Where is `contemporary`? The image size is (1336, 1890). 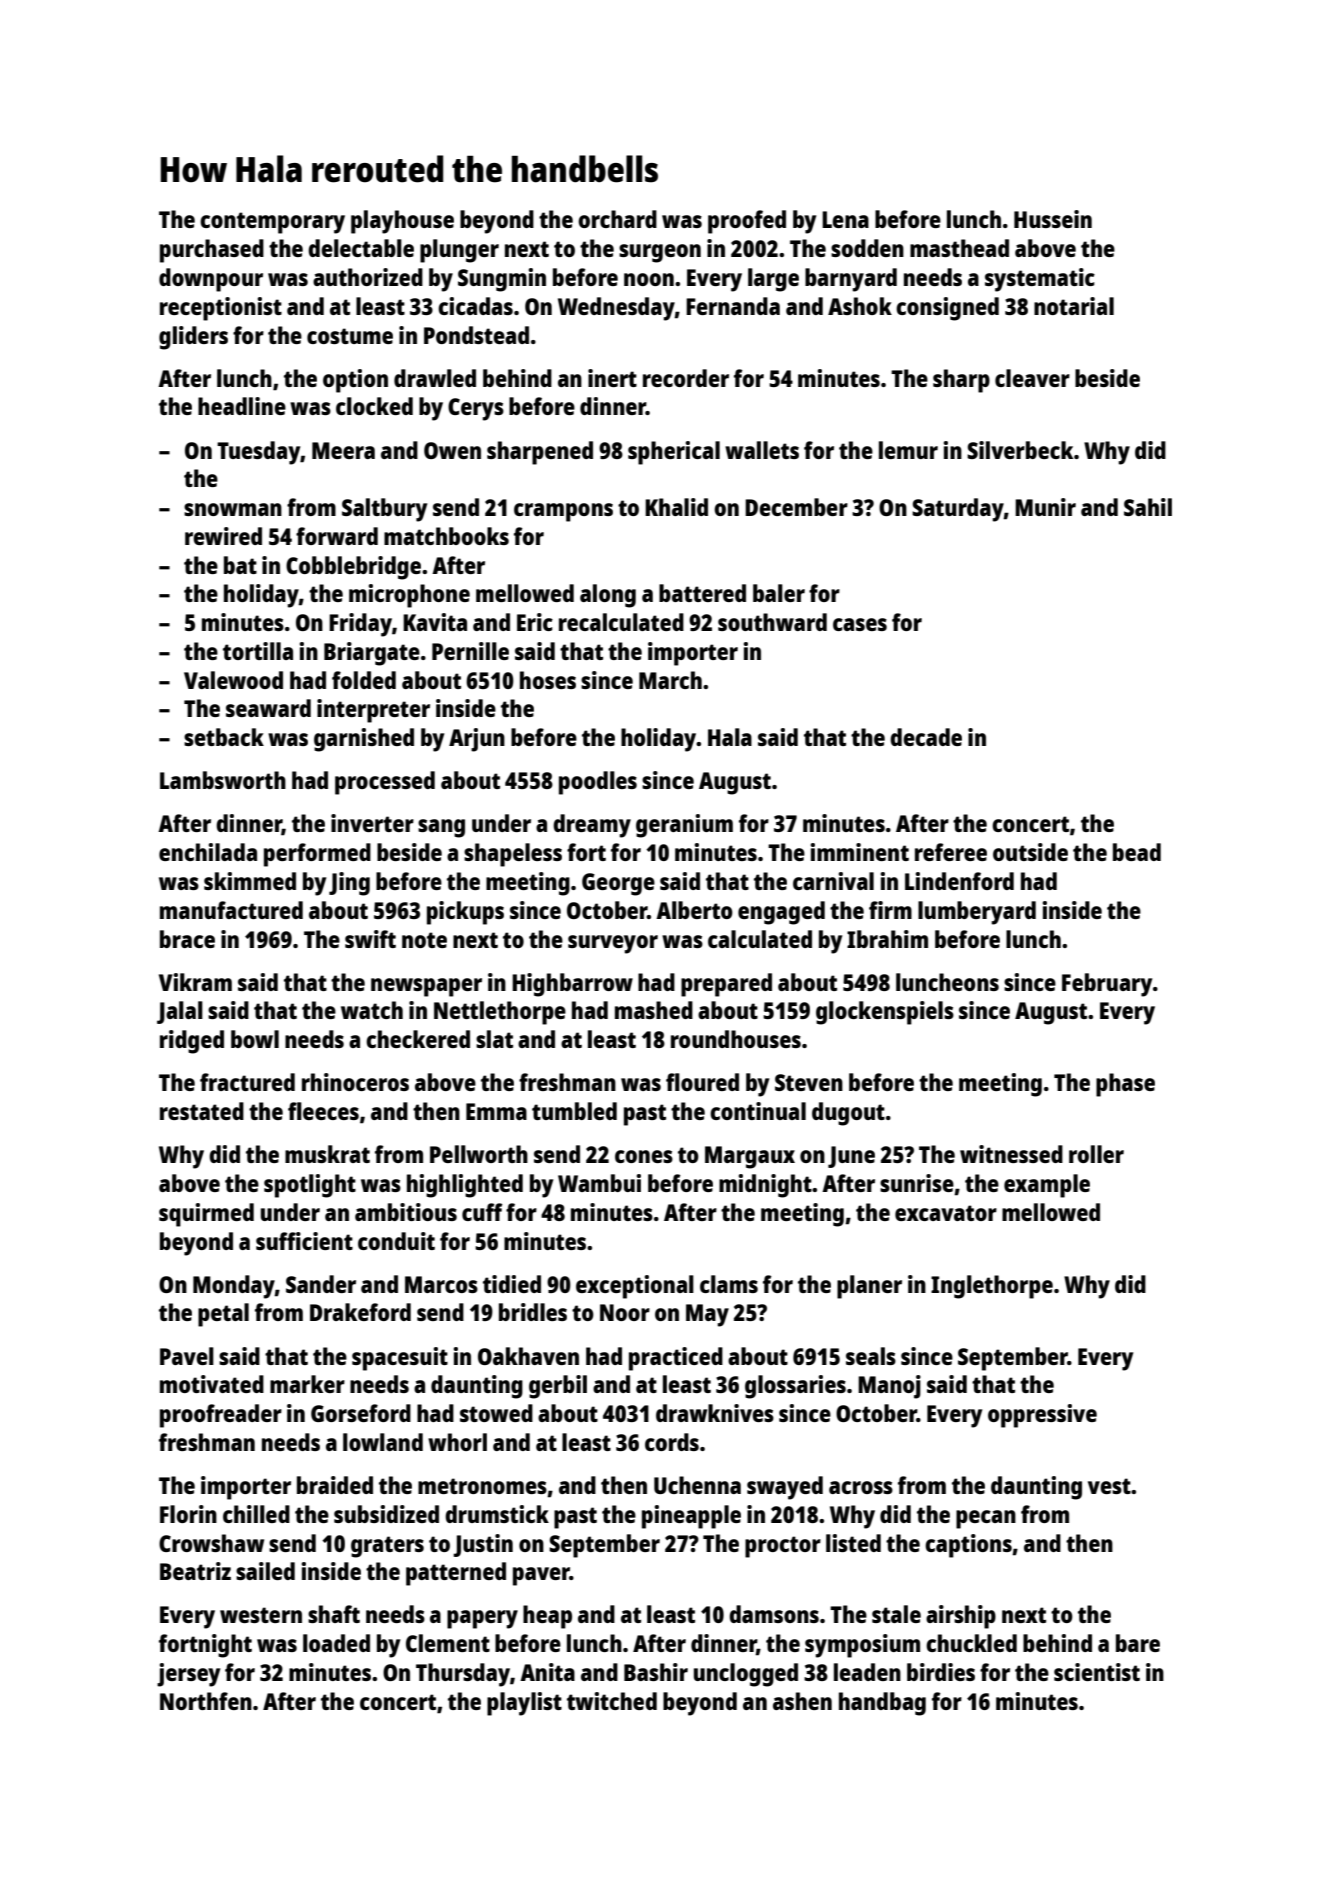 contemporary is located at coordinates (272, 223).
